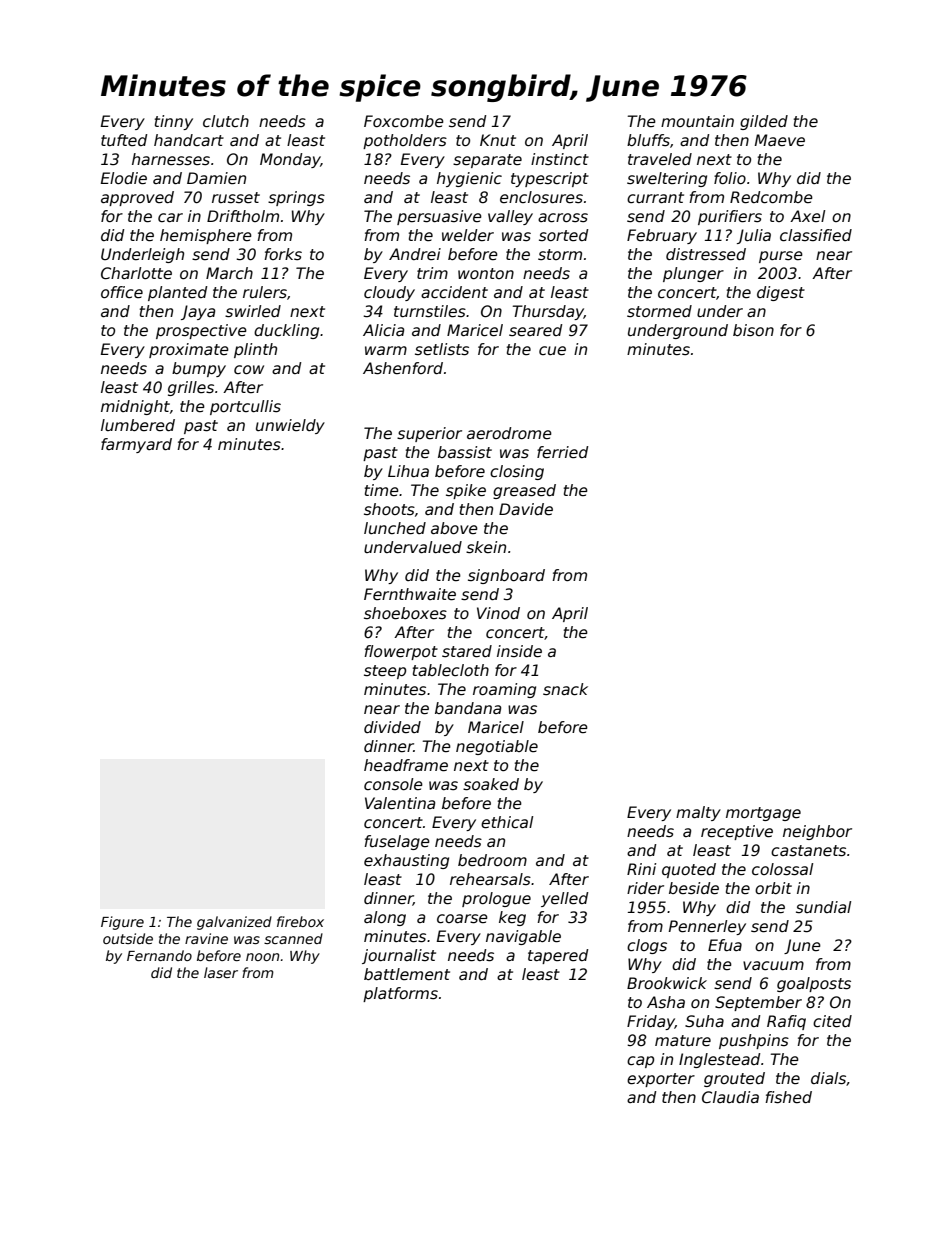 Image resolution: width=952 pixels, height=1233 pixels. What do you see at coordinates (405, 613) in the screenshot?
I see `shoeboxes` at bounding box center [405, 613].
